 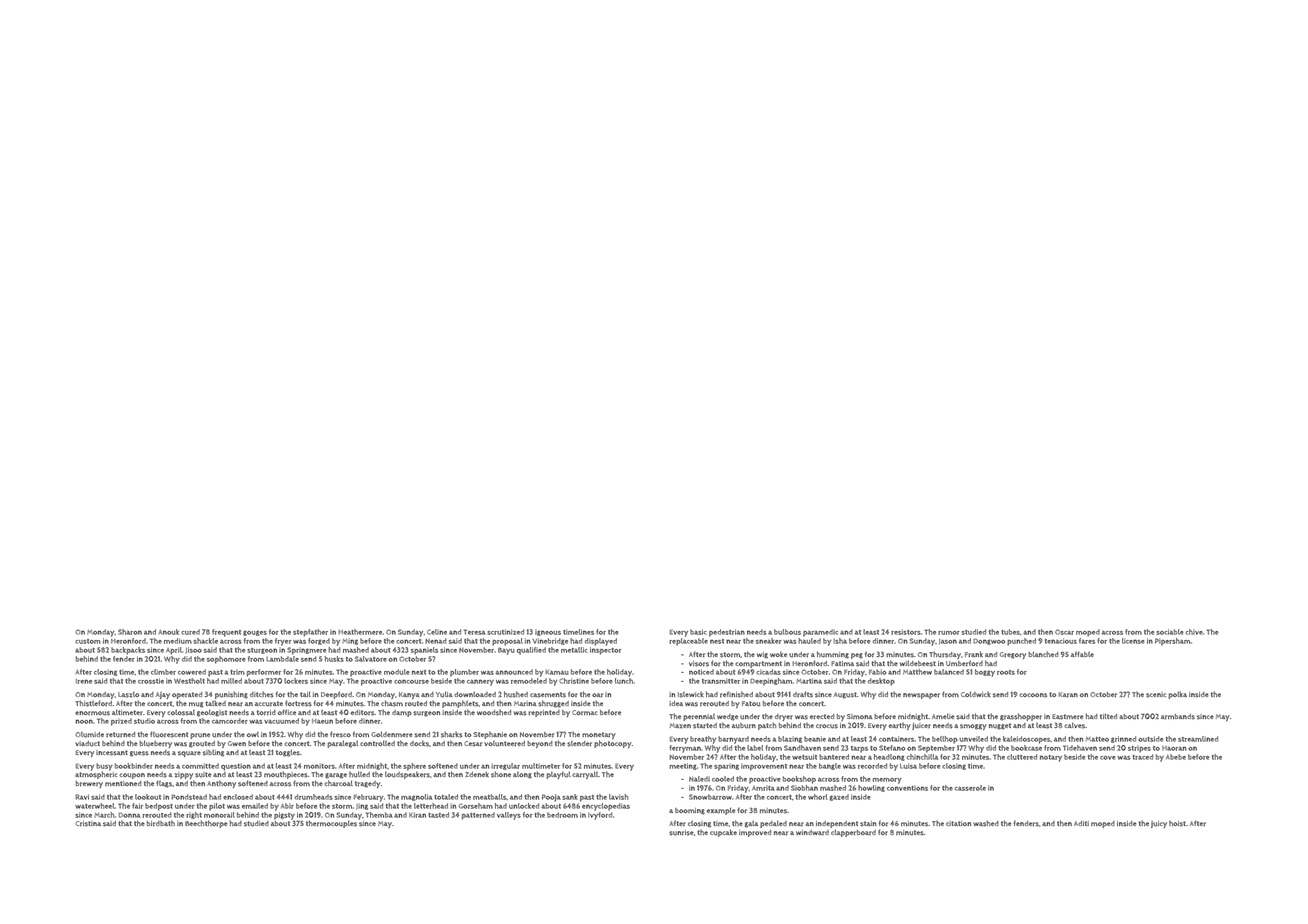 What do you see at coordinates (1081, 823) in the page?
I see `Aditi` at bounding box center [1081, 823].
